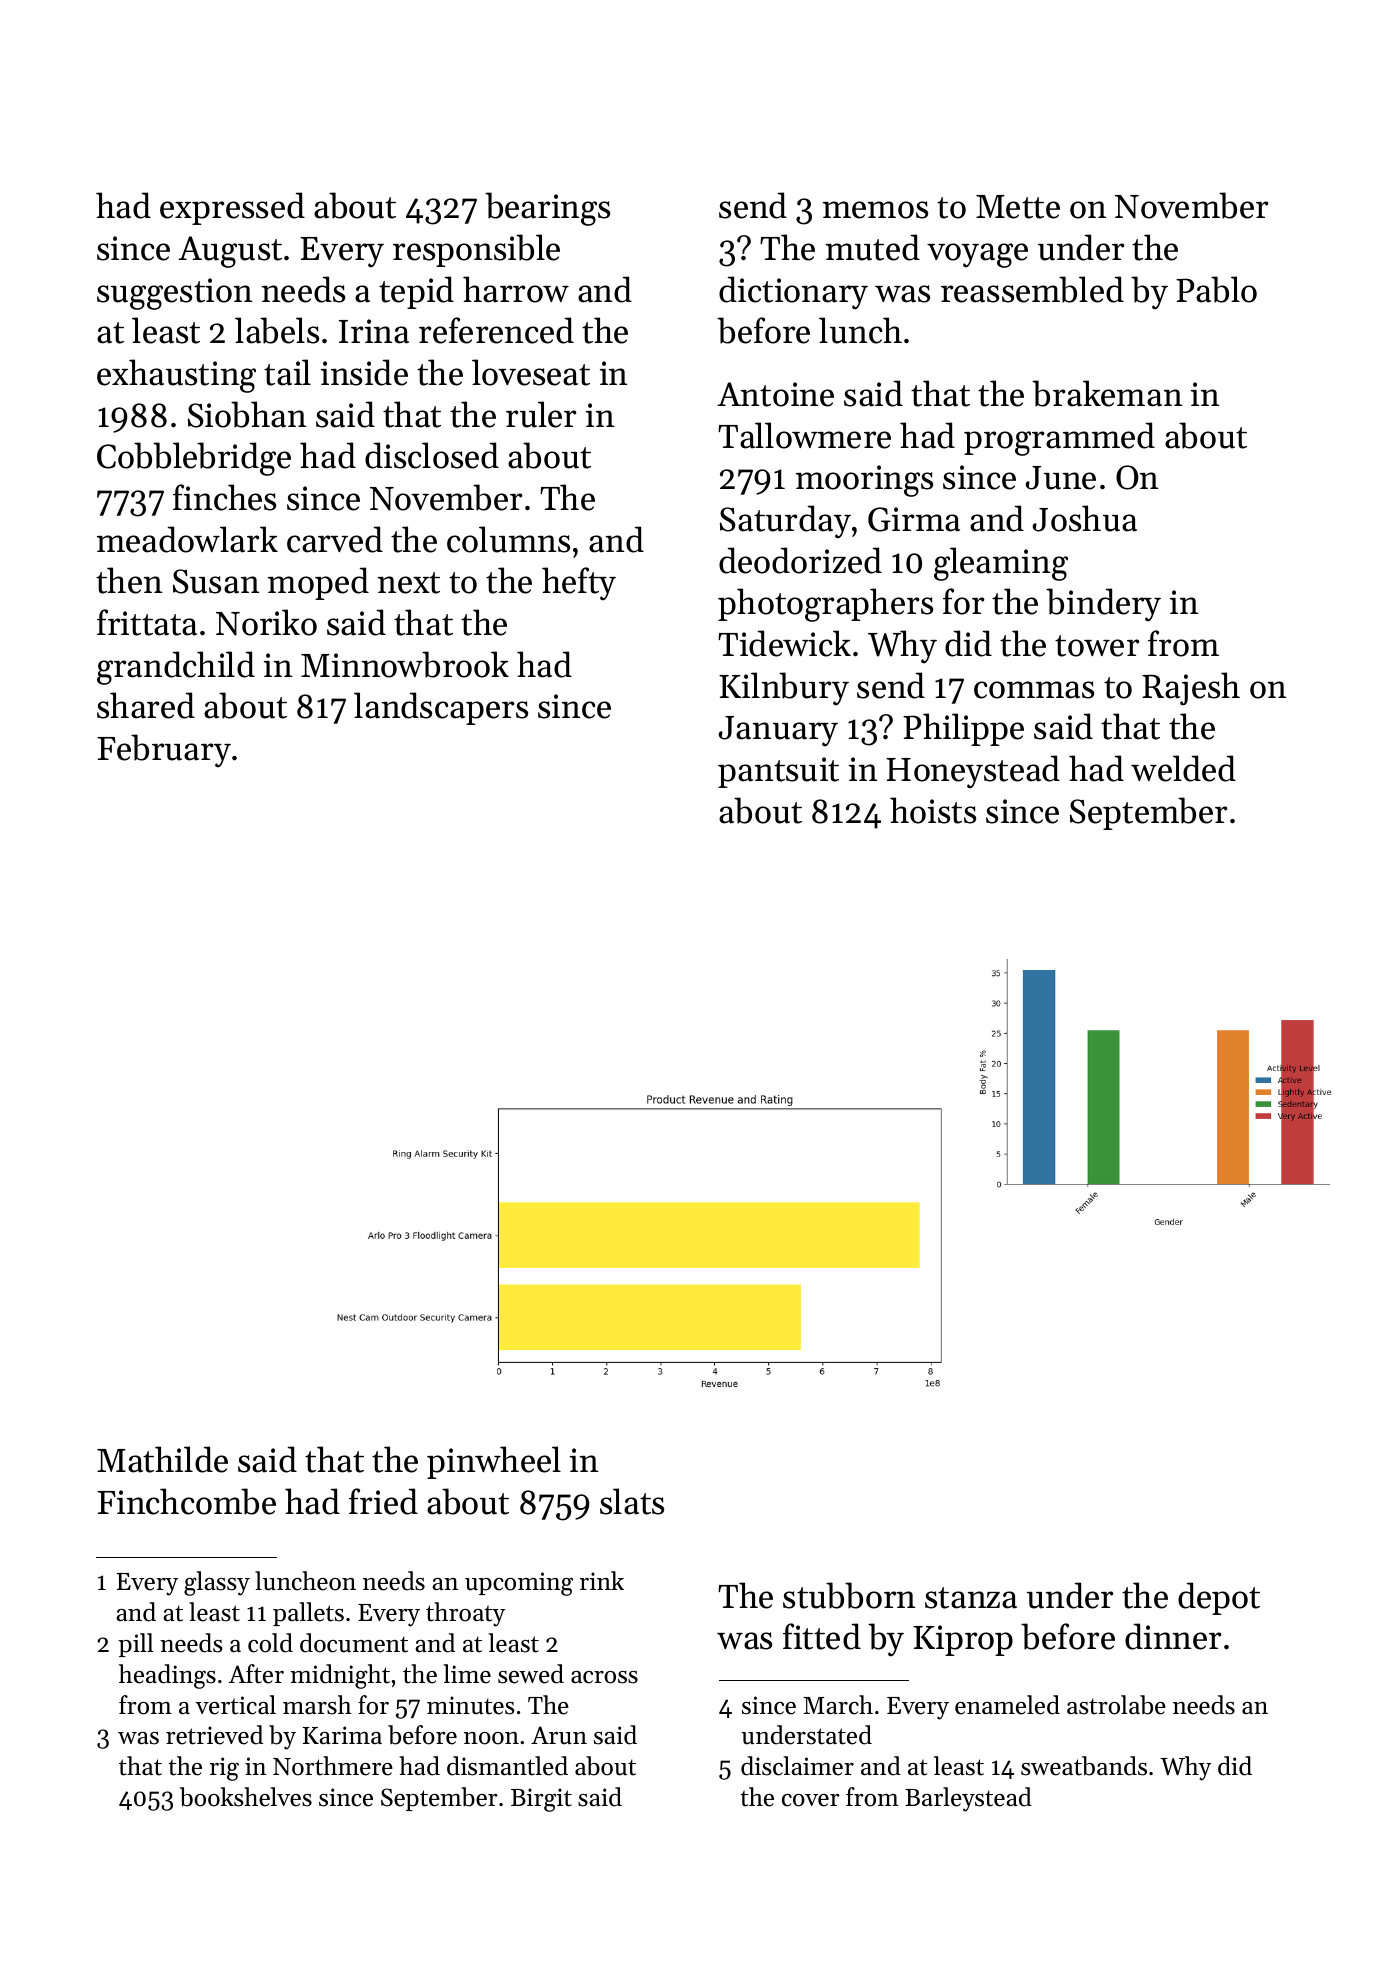  What do you see at coordinates (476, 250) in the image?
I see `responsible` at bounding box center [476, 250].
